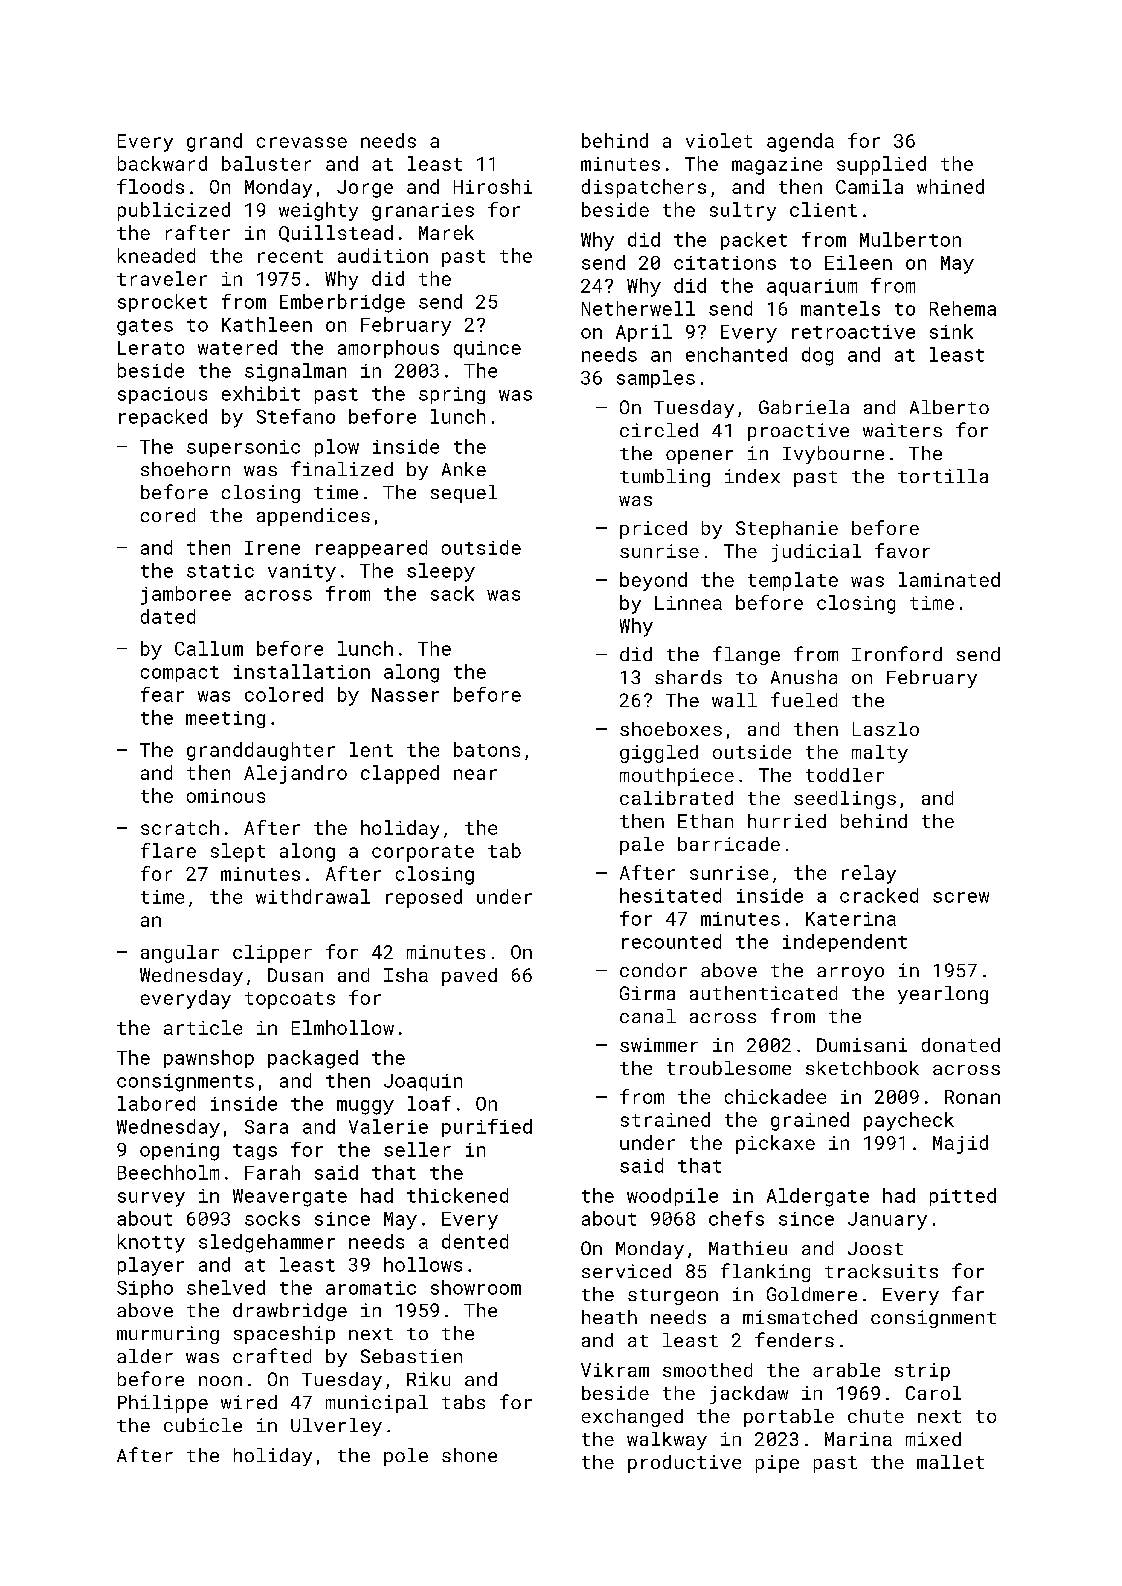 This screenshot has width=1122, height=1586. What do you see at coordinates (145, 327) in the screenshot?
I see `gates` at bounding box center [145, 327].
